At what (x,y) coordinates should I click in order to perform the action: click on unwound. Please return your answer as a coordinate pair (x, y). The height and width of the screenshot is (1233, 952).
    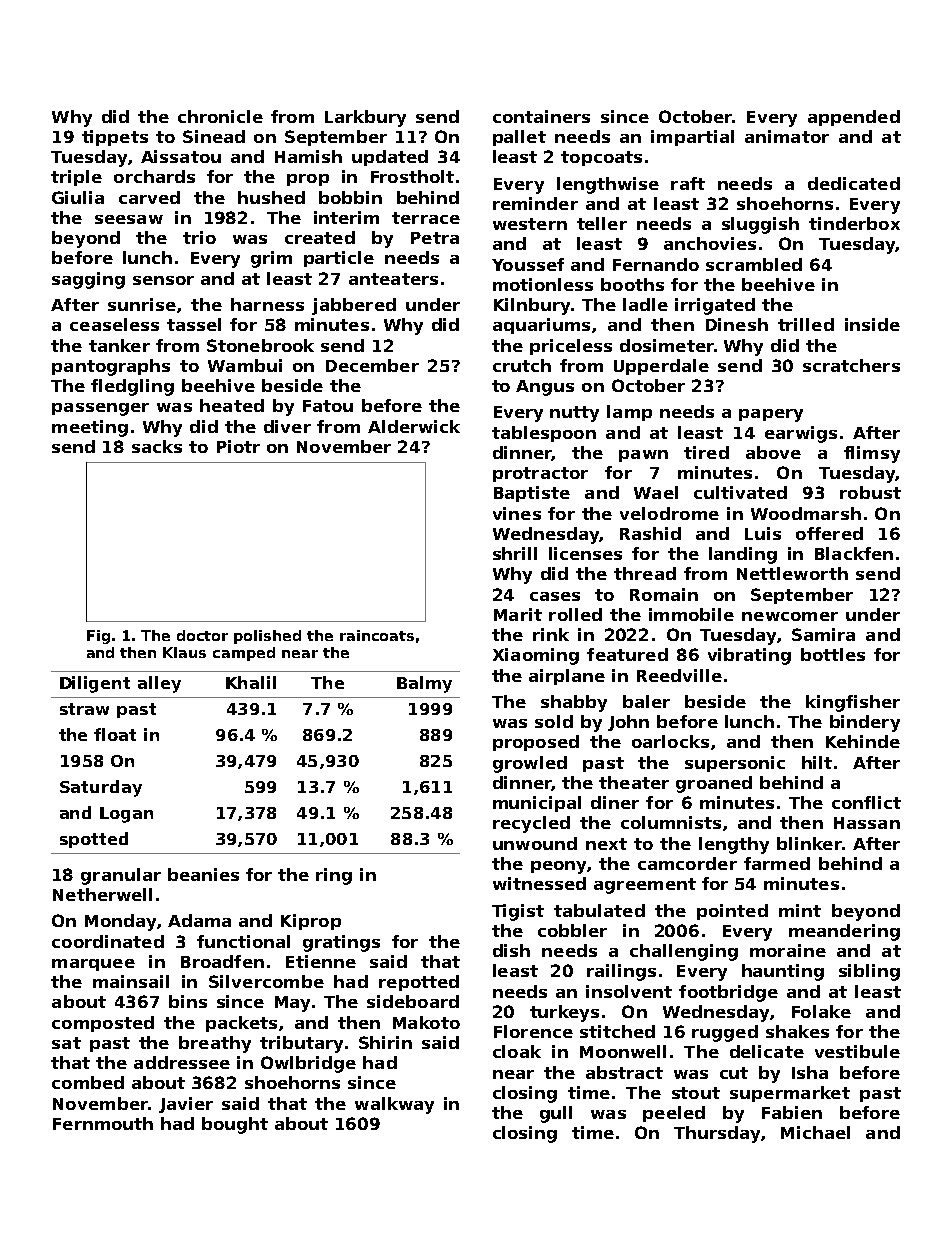
    Looking at the image, I should click on (535, 843).
